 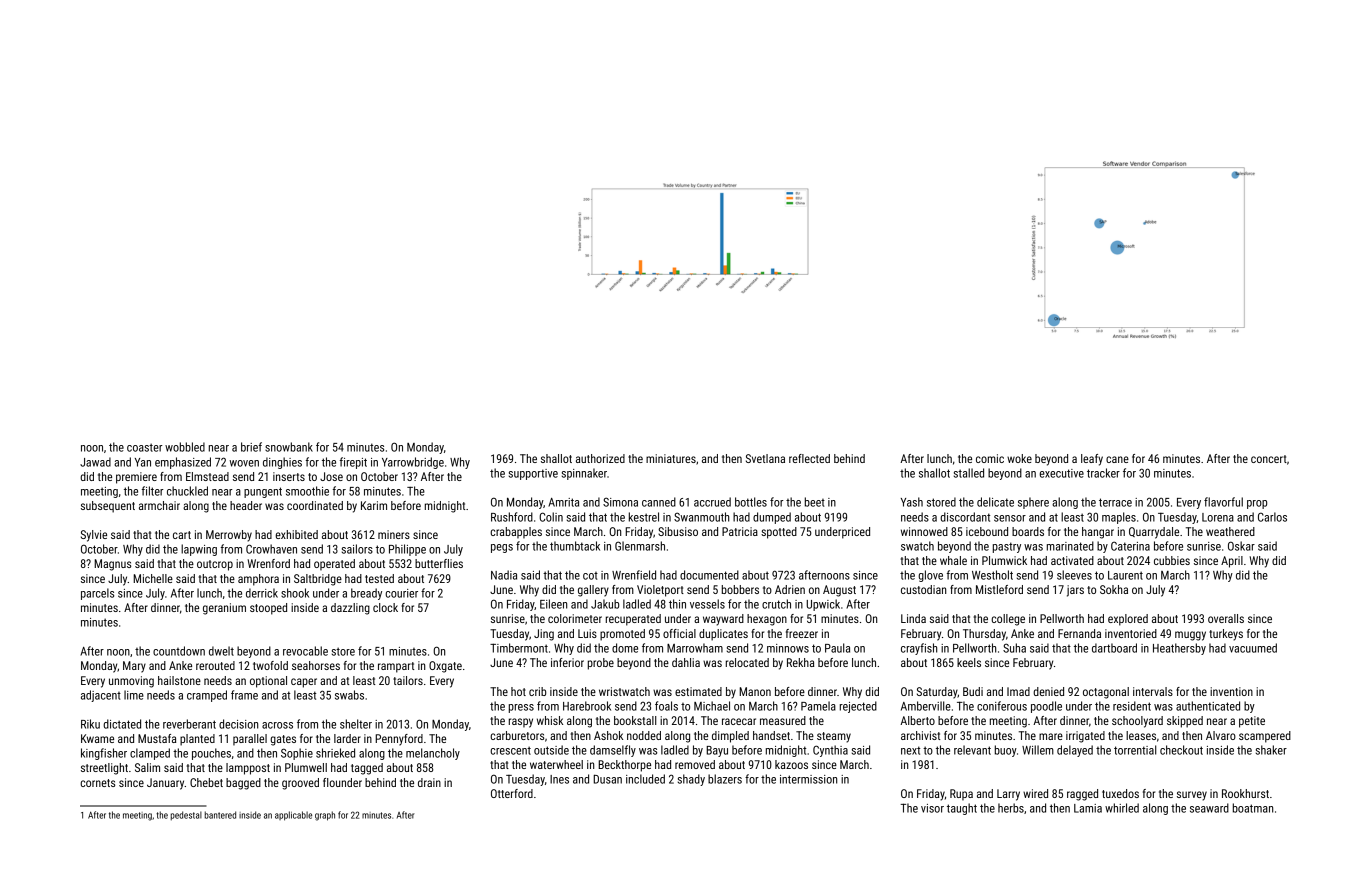 What do you see at coordinates (1253, 648) in the image?
I see `vacuumed` at bounding box center [1253, 648].
